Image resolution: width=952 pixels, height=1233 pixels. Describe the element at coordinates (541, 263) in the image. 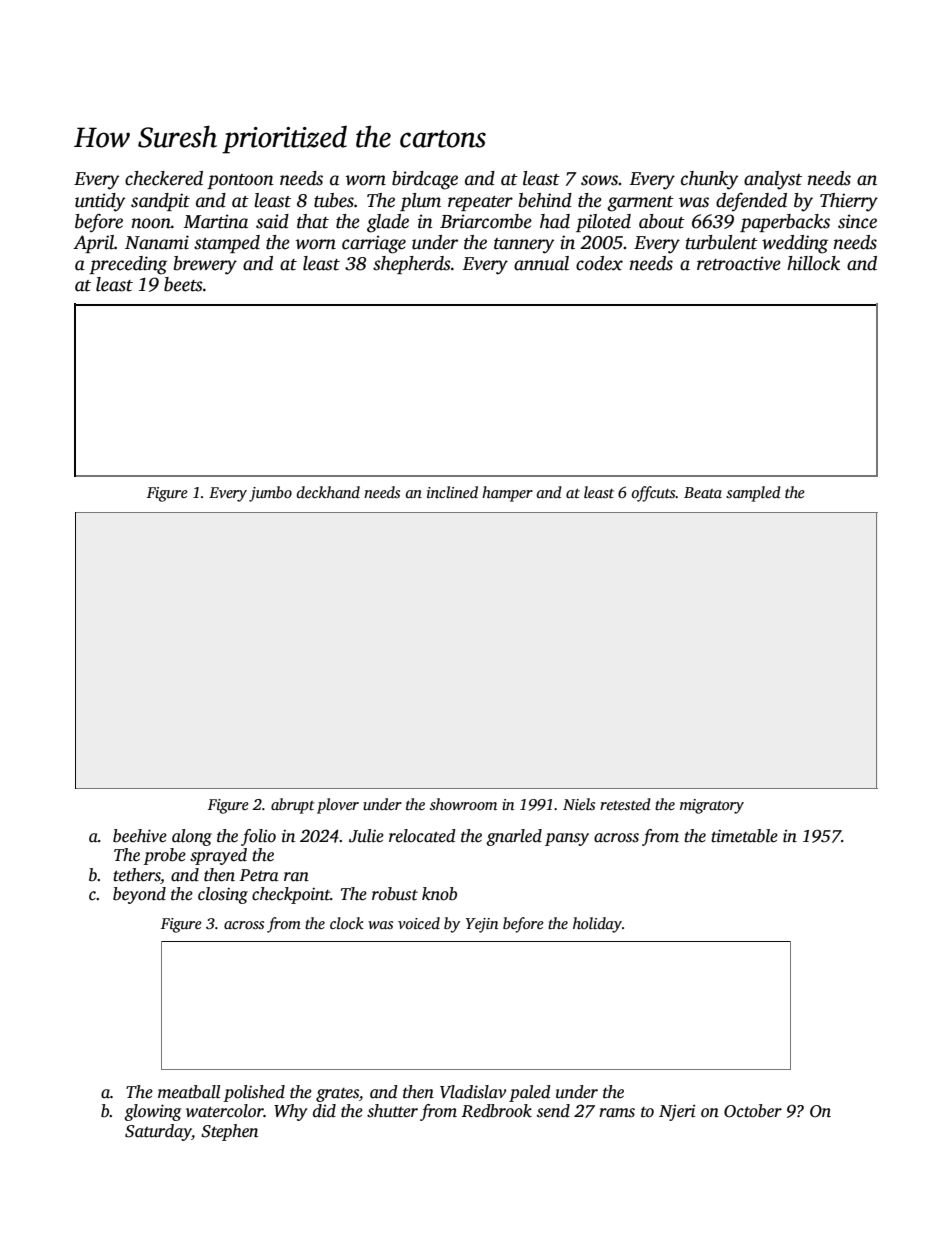

I see `annual` at that location.
